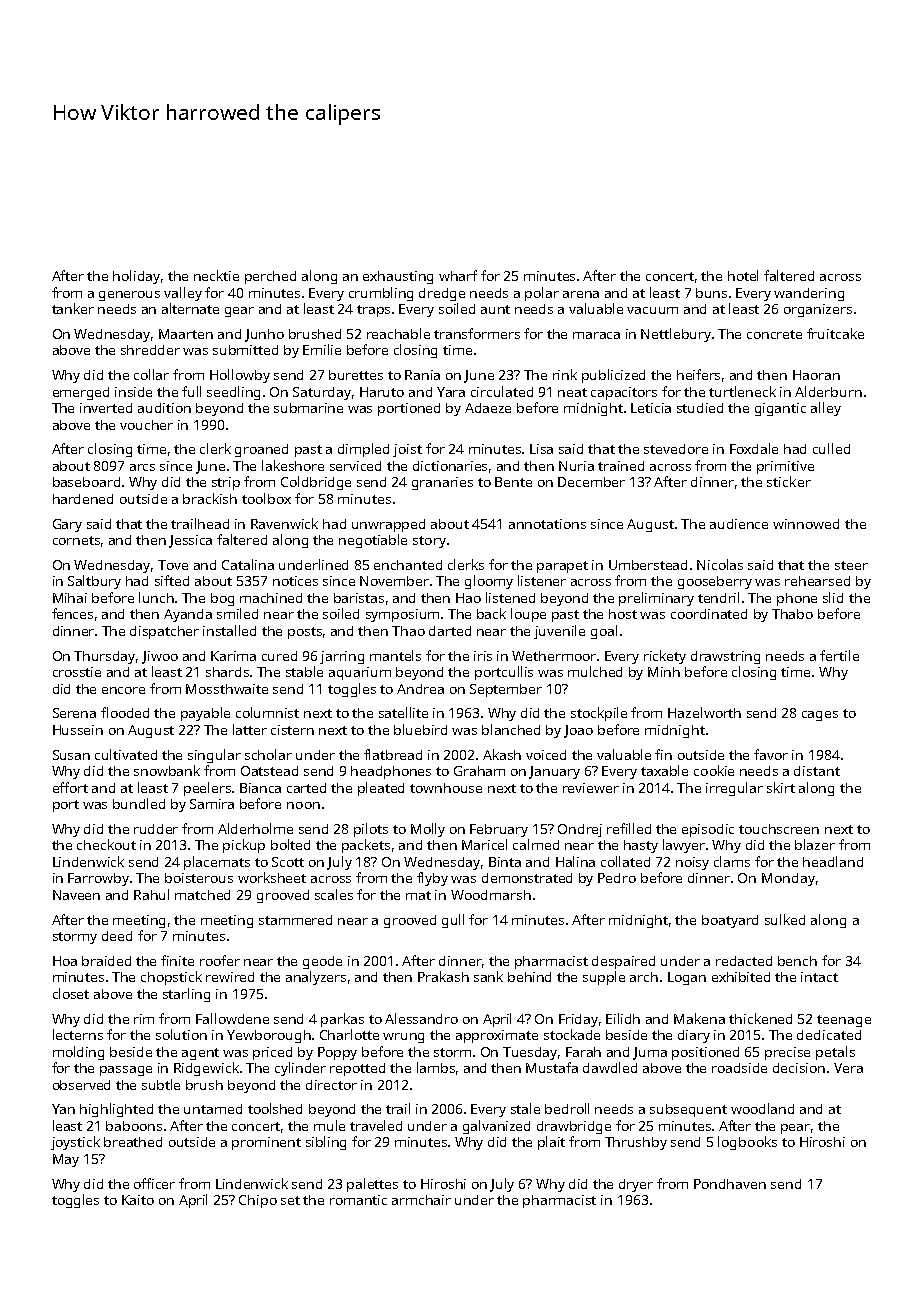 The height and width of the document is (1308, 924). What do you see at coordinates (73, 308) in the document?
I see `tanker` at bounding box center [73, 308].
